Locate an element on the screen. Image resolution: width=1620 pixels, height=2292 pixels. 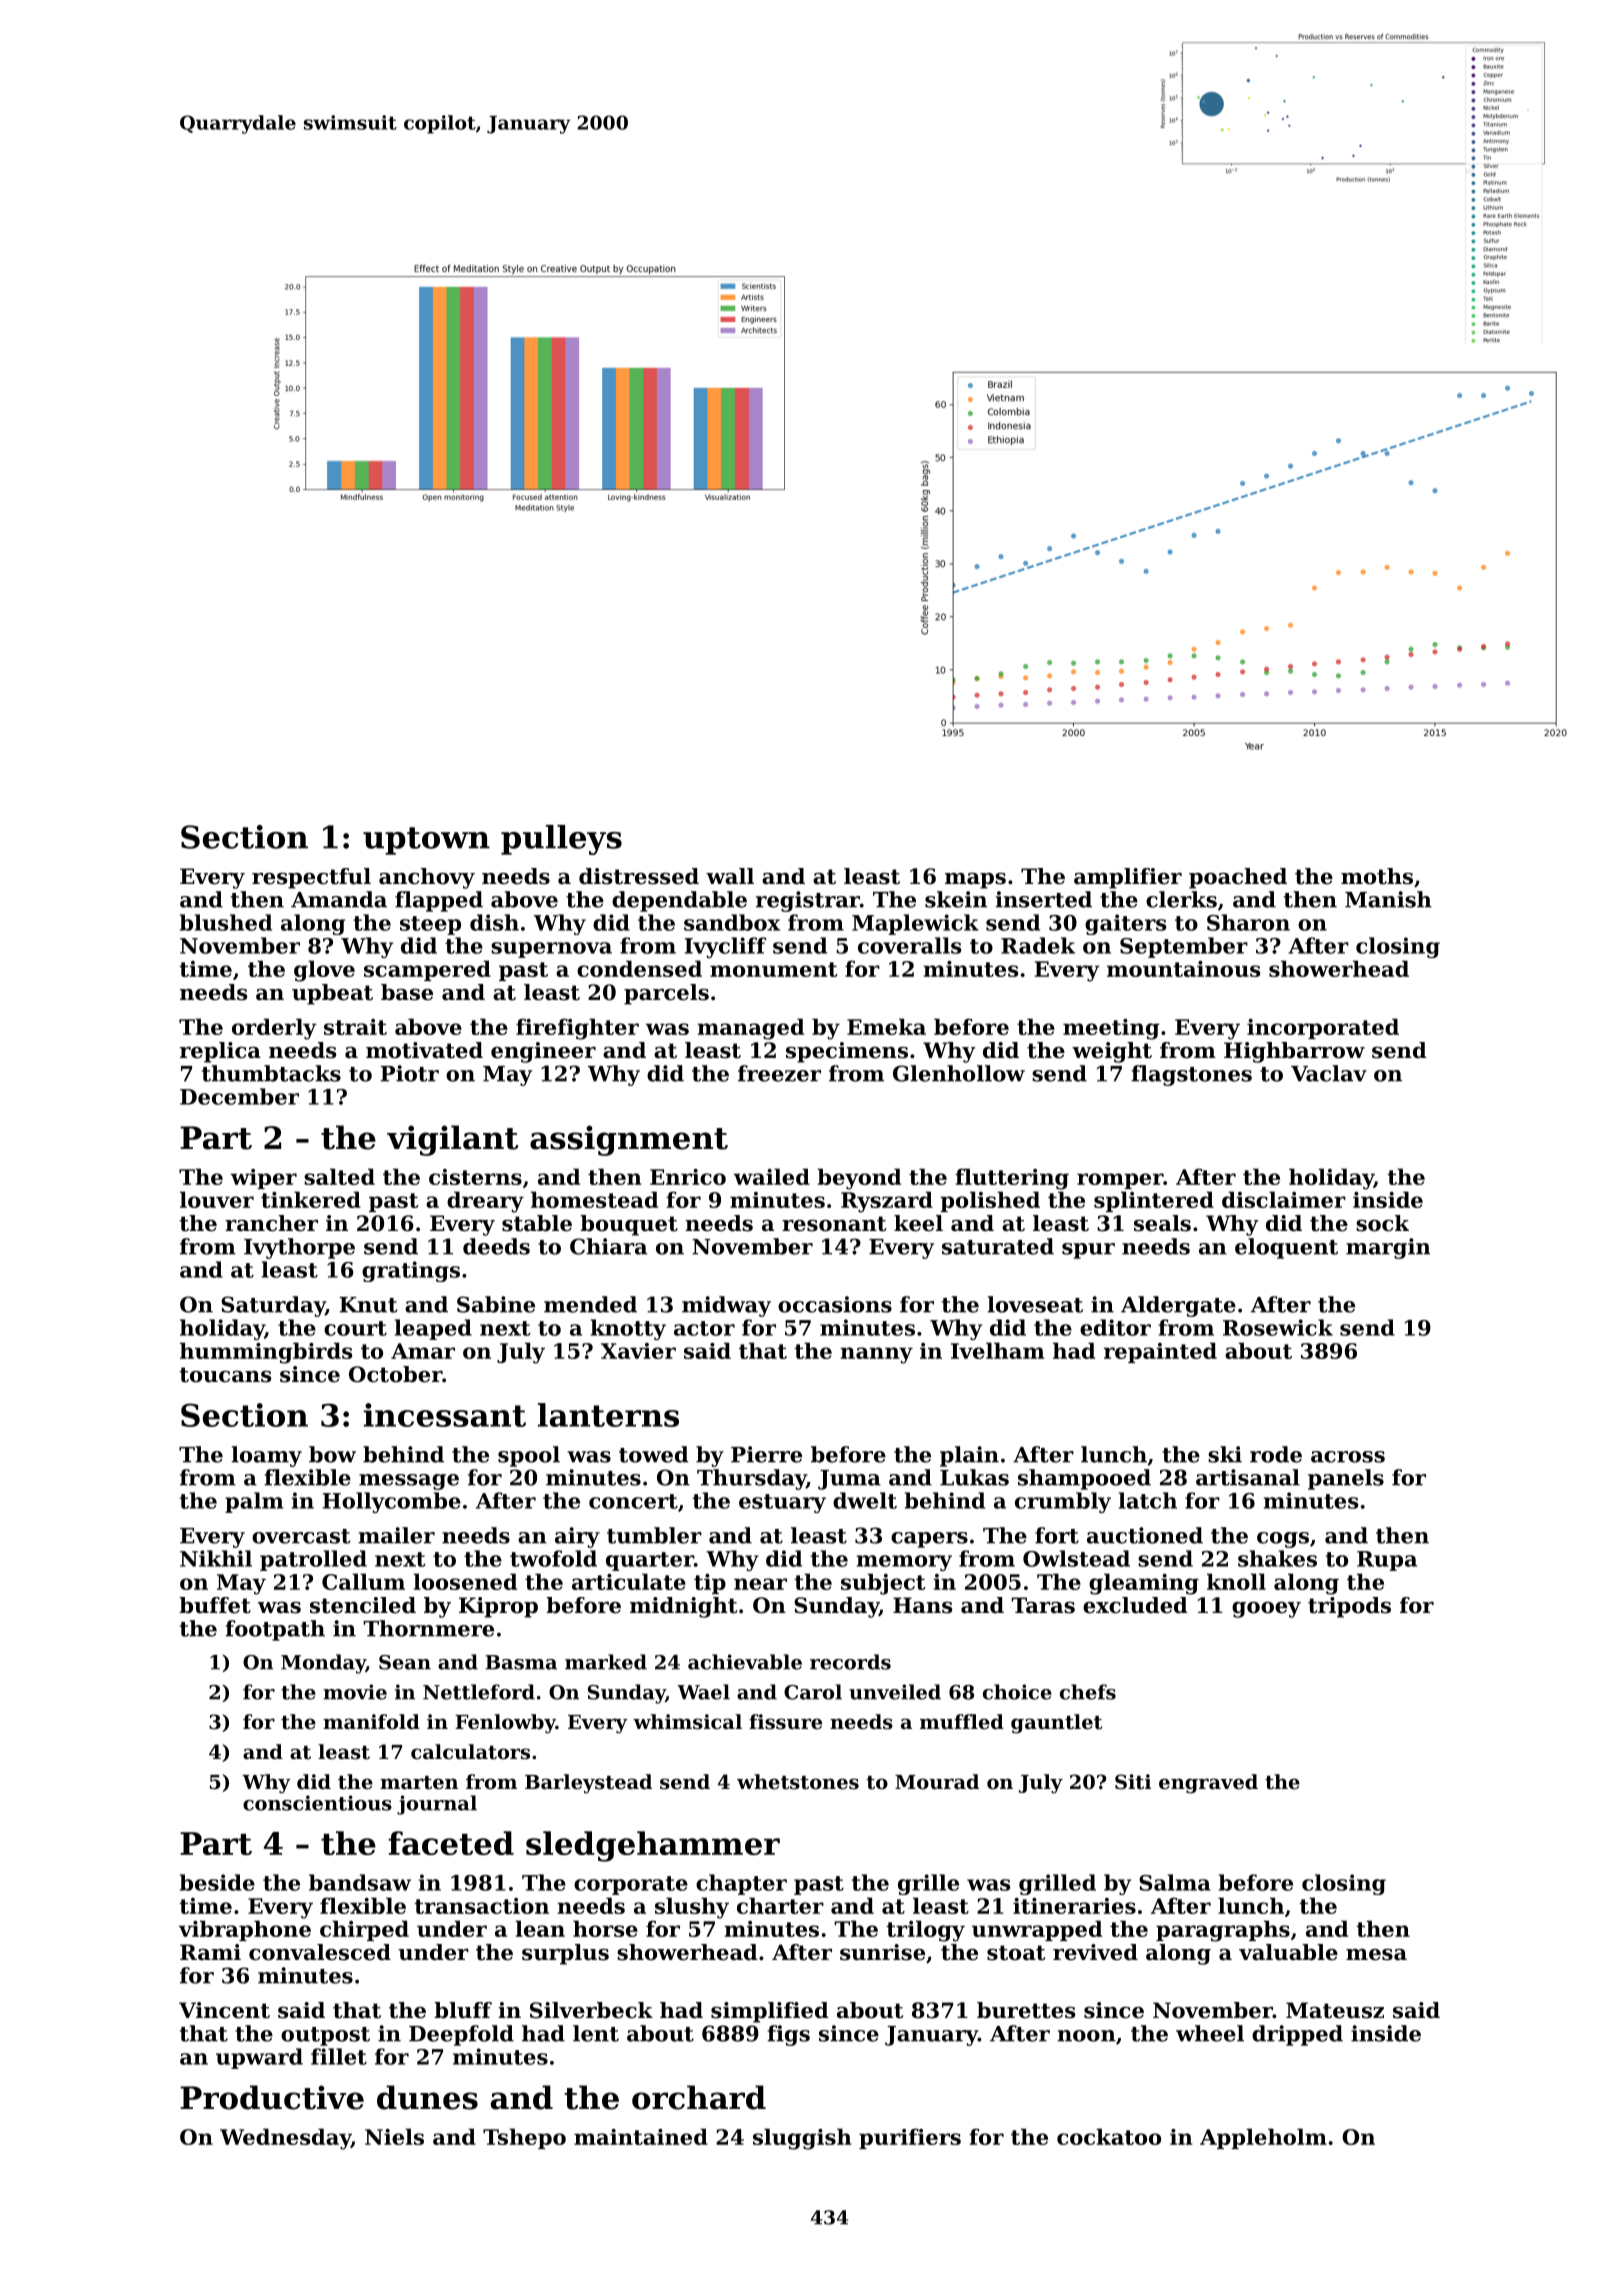
Ivelham is located at coordinates (997, 1350).
